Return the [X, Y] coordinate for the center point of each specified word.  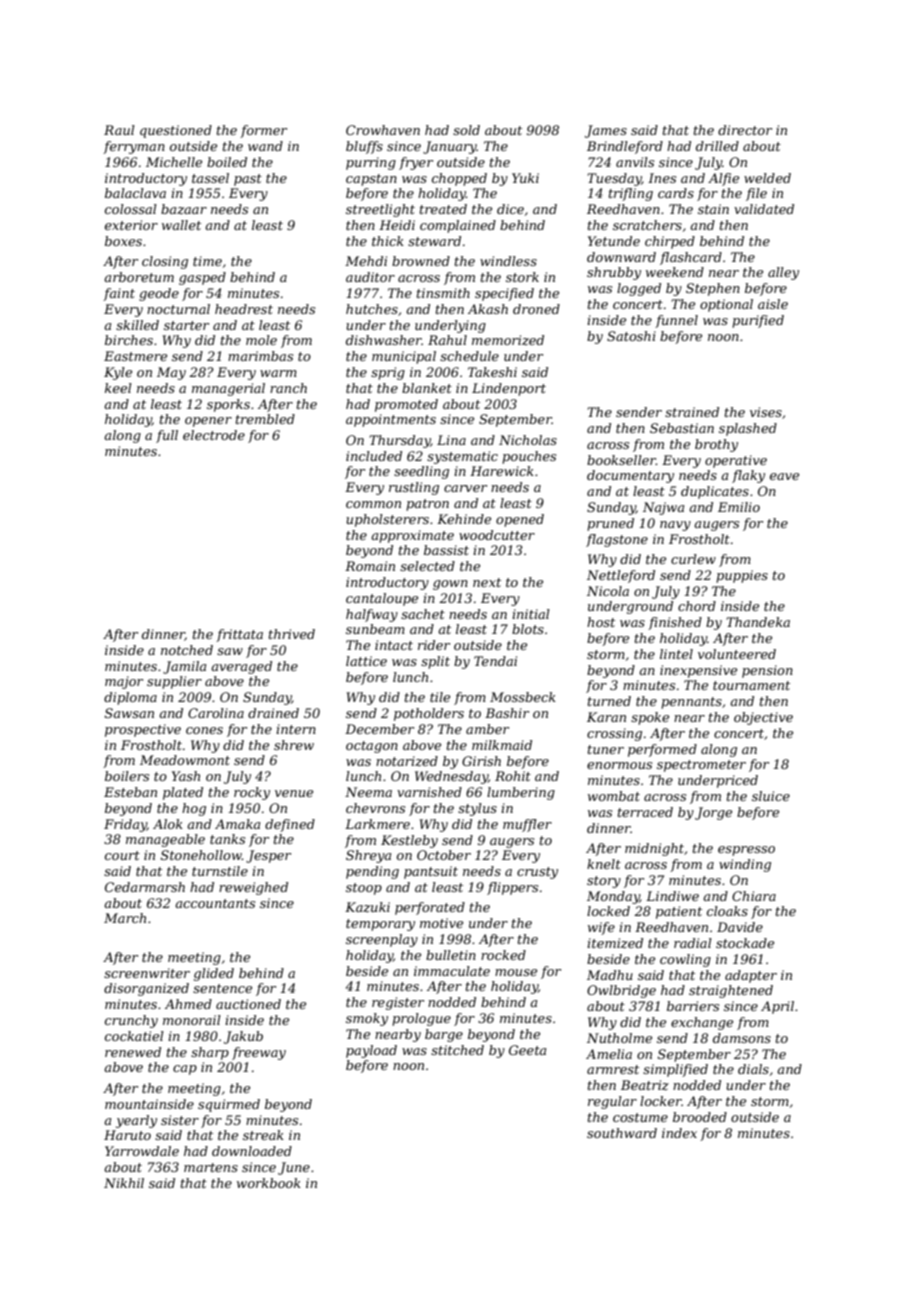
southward [622, 1133]
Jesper [268, 856]
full [167, 436]
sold [466, 130]
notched [187, 650]
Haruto [127, 1135]
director [745, 130]
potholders [429, 714]
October [444, 855]
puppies [742, 576]
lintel [676, 654]
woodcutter [497, 535]
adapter [751, 976]
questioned [176, 131]
